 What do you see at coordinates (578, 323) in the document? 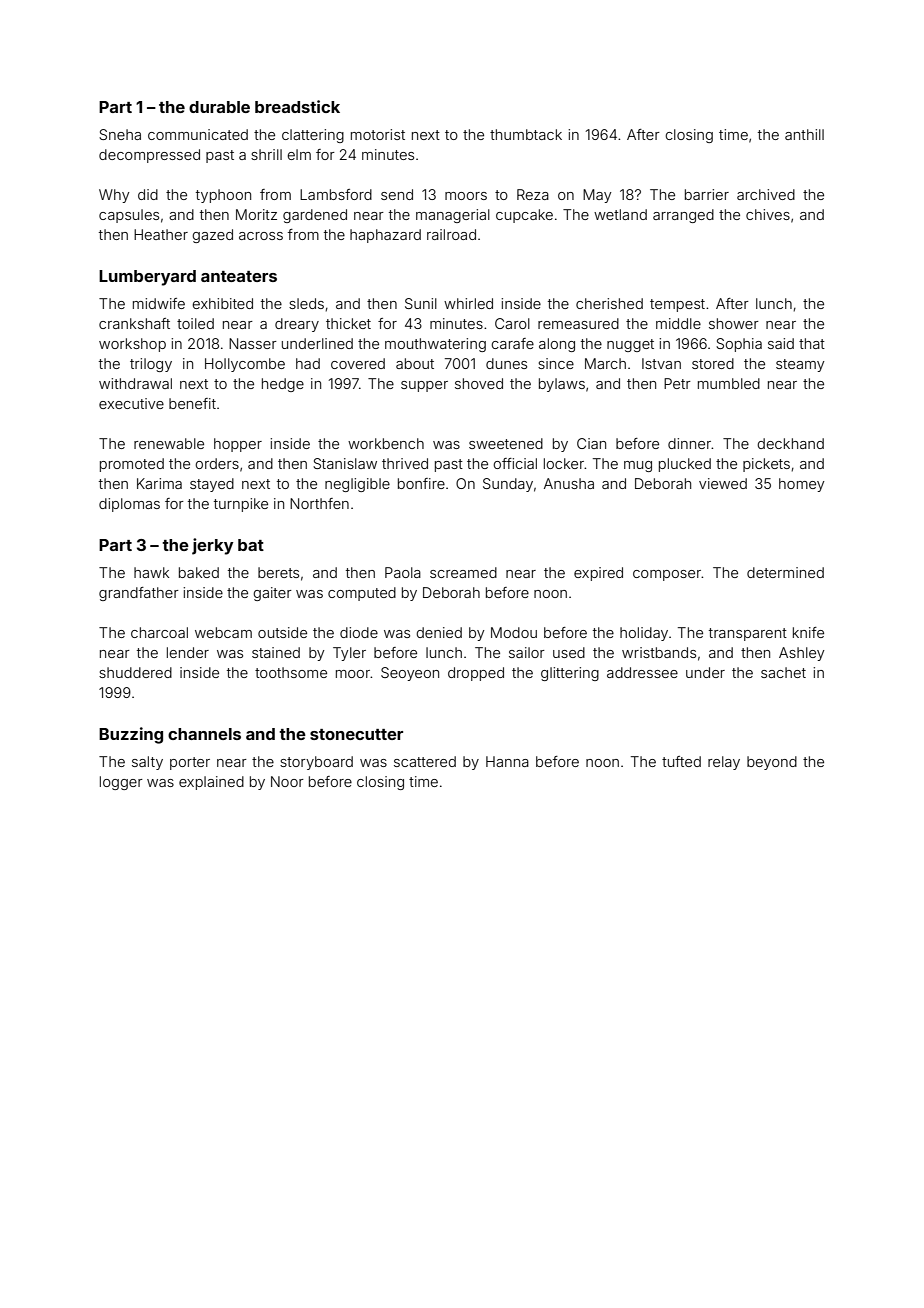
I see `remeasured` at bounding box center [578, 323].
